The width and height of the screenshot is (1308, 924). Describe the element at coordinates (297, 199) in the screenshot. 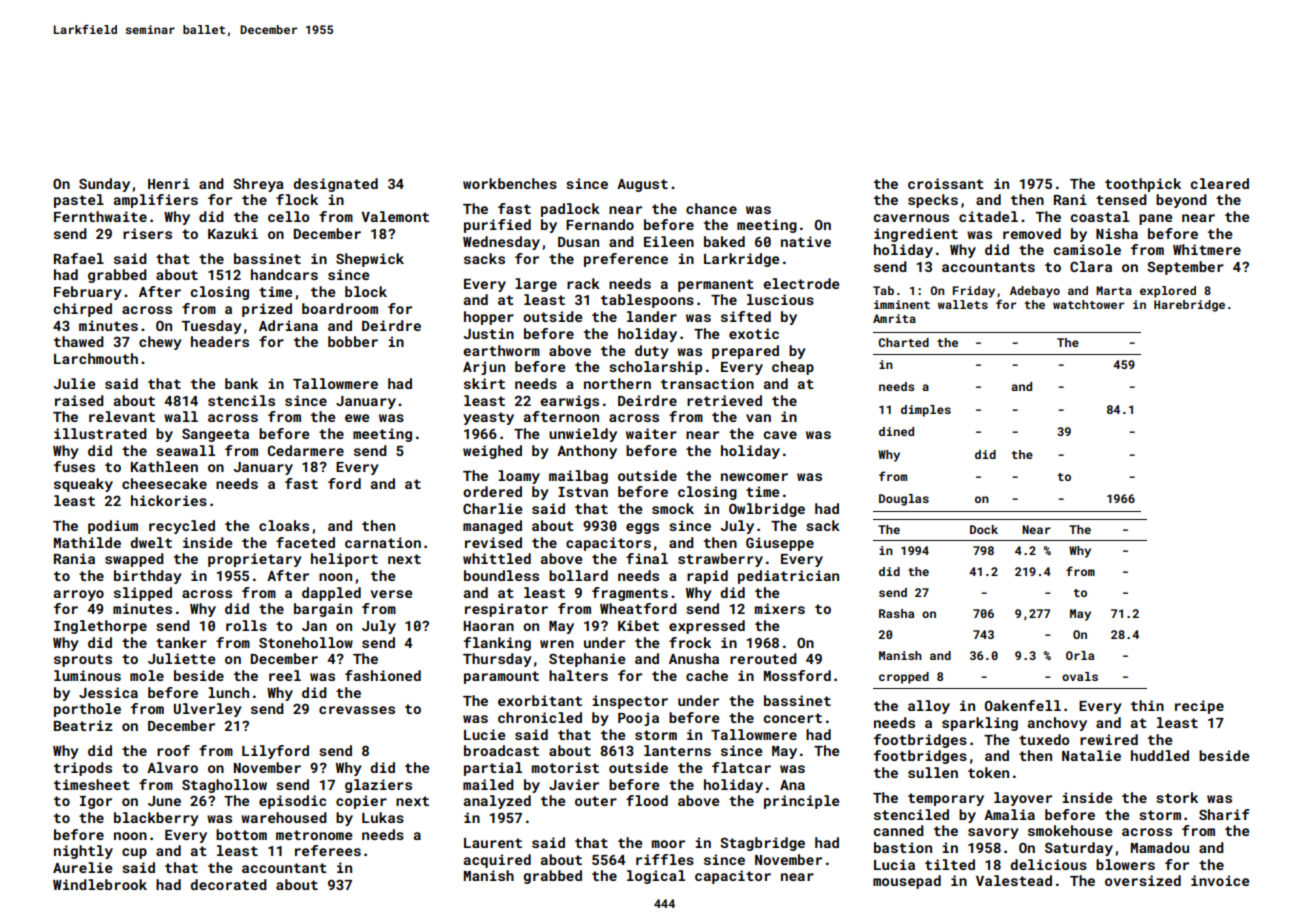

I see `flock` at that location.
